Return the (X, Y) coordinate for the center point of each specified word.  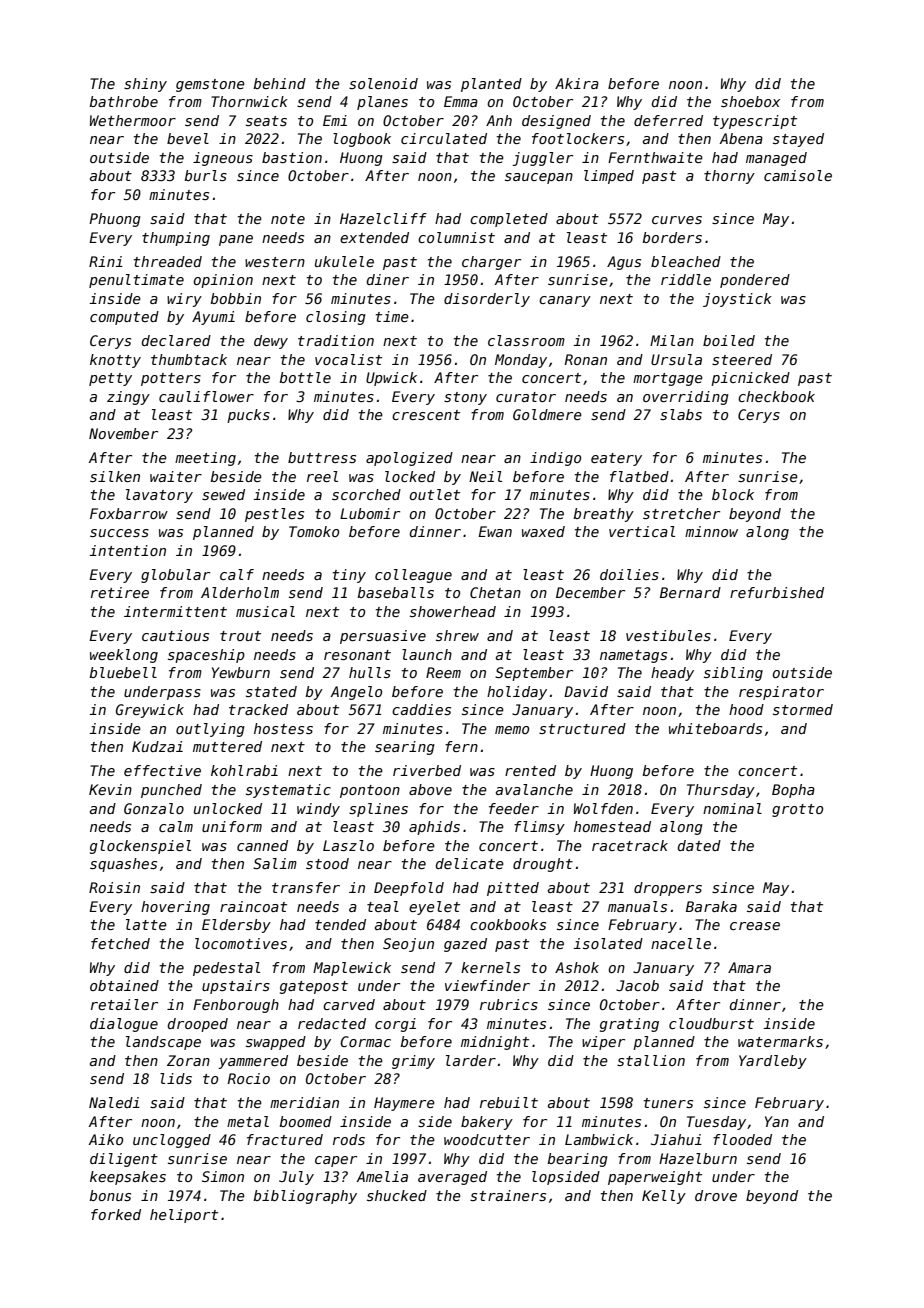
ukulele (344, 261)
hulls (370, 672)
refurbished (777, 592)
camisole (798, 175)
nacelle (681, 943)
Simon (223, 1176)
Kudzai (157, 746)
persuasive (383, 637)
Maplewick (352, 969)
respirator (781, 693)
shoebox (750, 101)
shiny (145, 85)
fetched (120, 943)
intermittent (175, 611)
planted (491, 85)
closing (336, 318)
